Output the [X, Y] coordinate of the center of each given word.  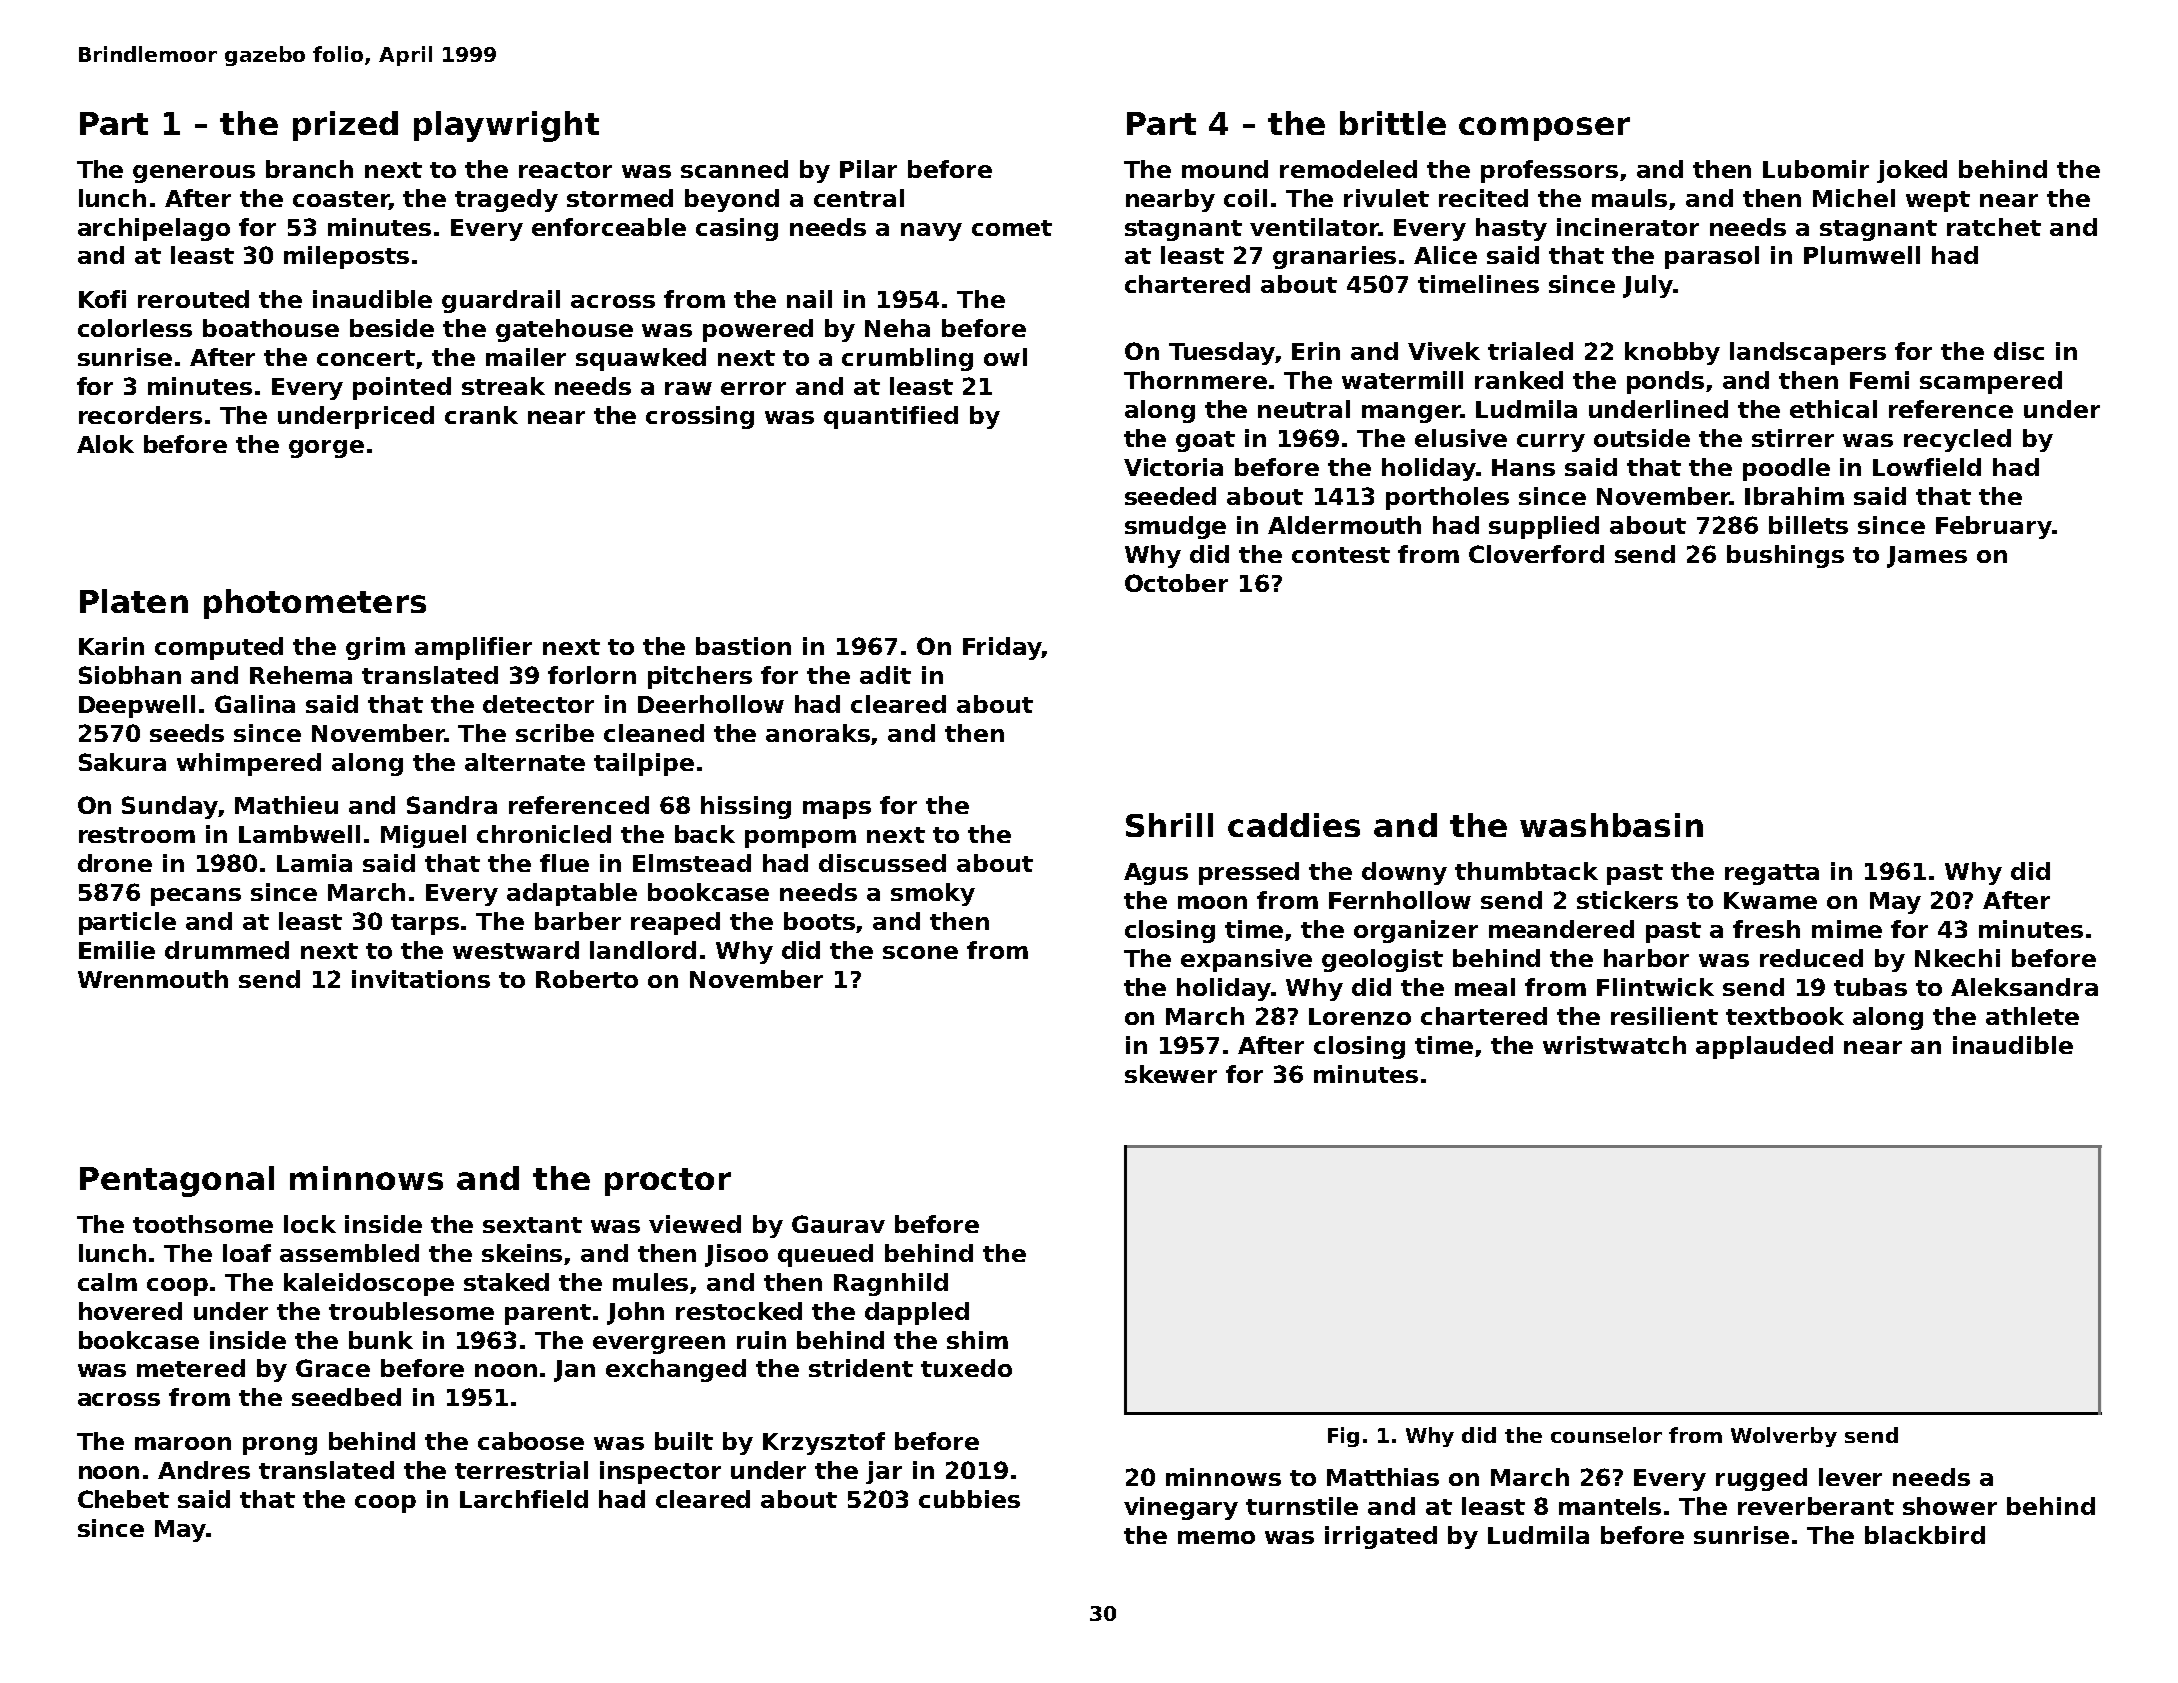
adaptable [572, 894]
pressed [1249, 873]
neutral [1304, 409]
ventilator [1314, 227]
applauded [1764, 1047]
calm [107, 1282]
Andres [204, 1470]
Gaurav [838, 1224]
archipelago [154, 229]
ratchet [1994, 227]
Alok [105, 444]
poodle [1786, 469]
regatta [1772, 874]
